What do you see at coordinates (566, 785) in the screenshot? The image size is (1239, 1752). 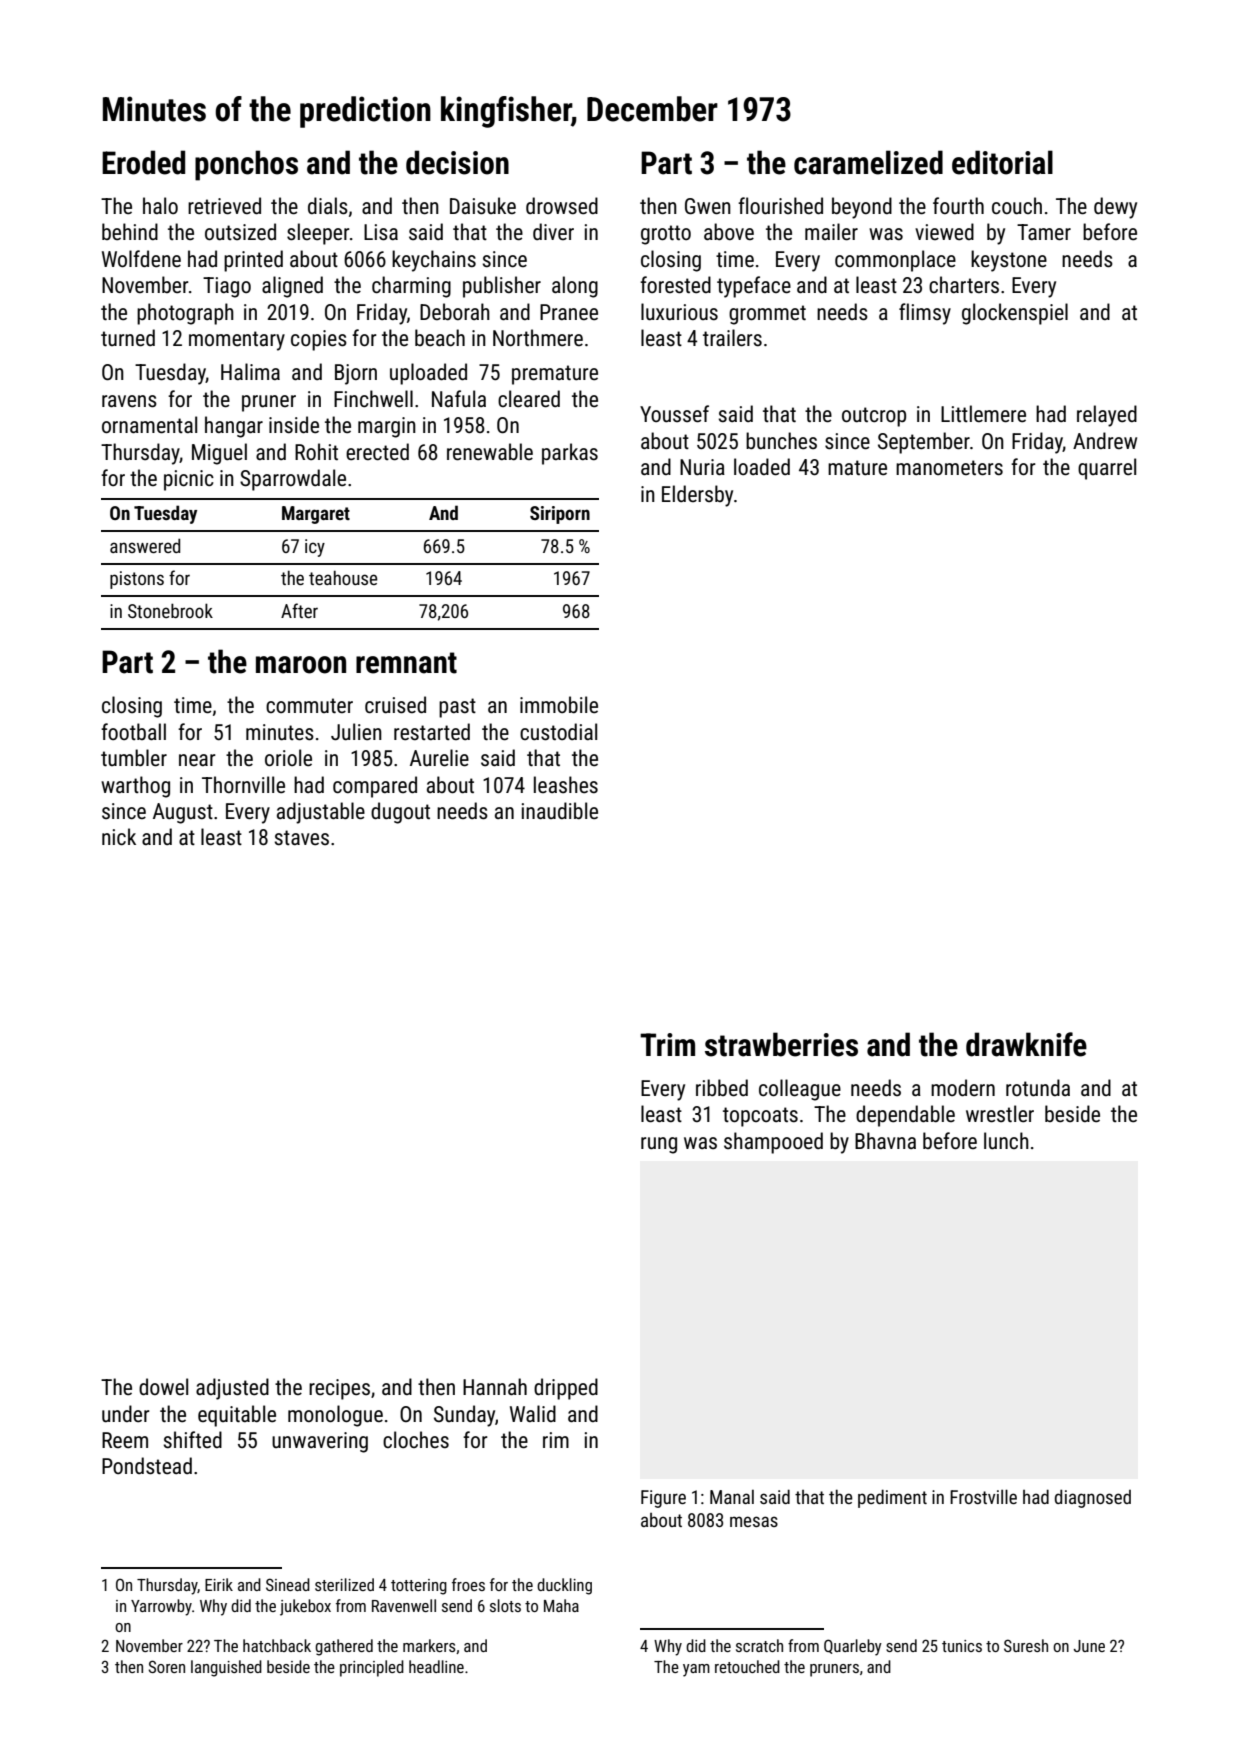 I see `leashes` at bounding box center [566, 785].
